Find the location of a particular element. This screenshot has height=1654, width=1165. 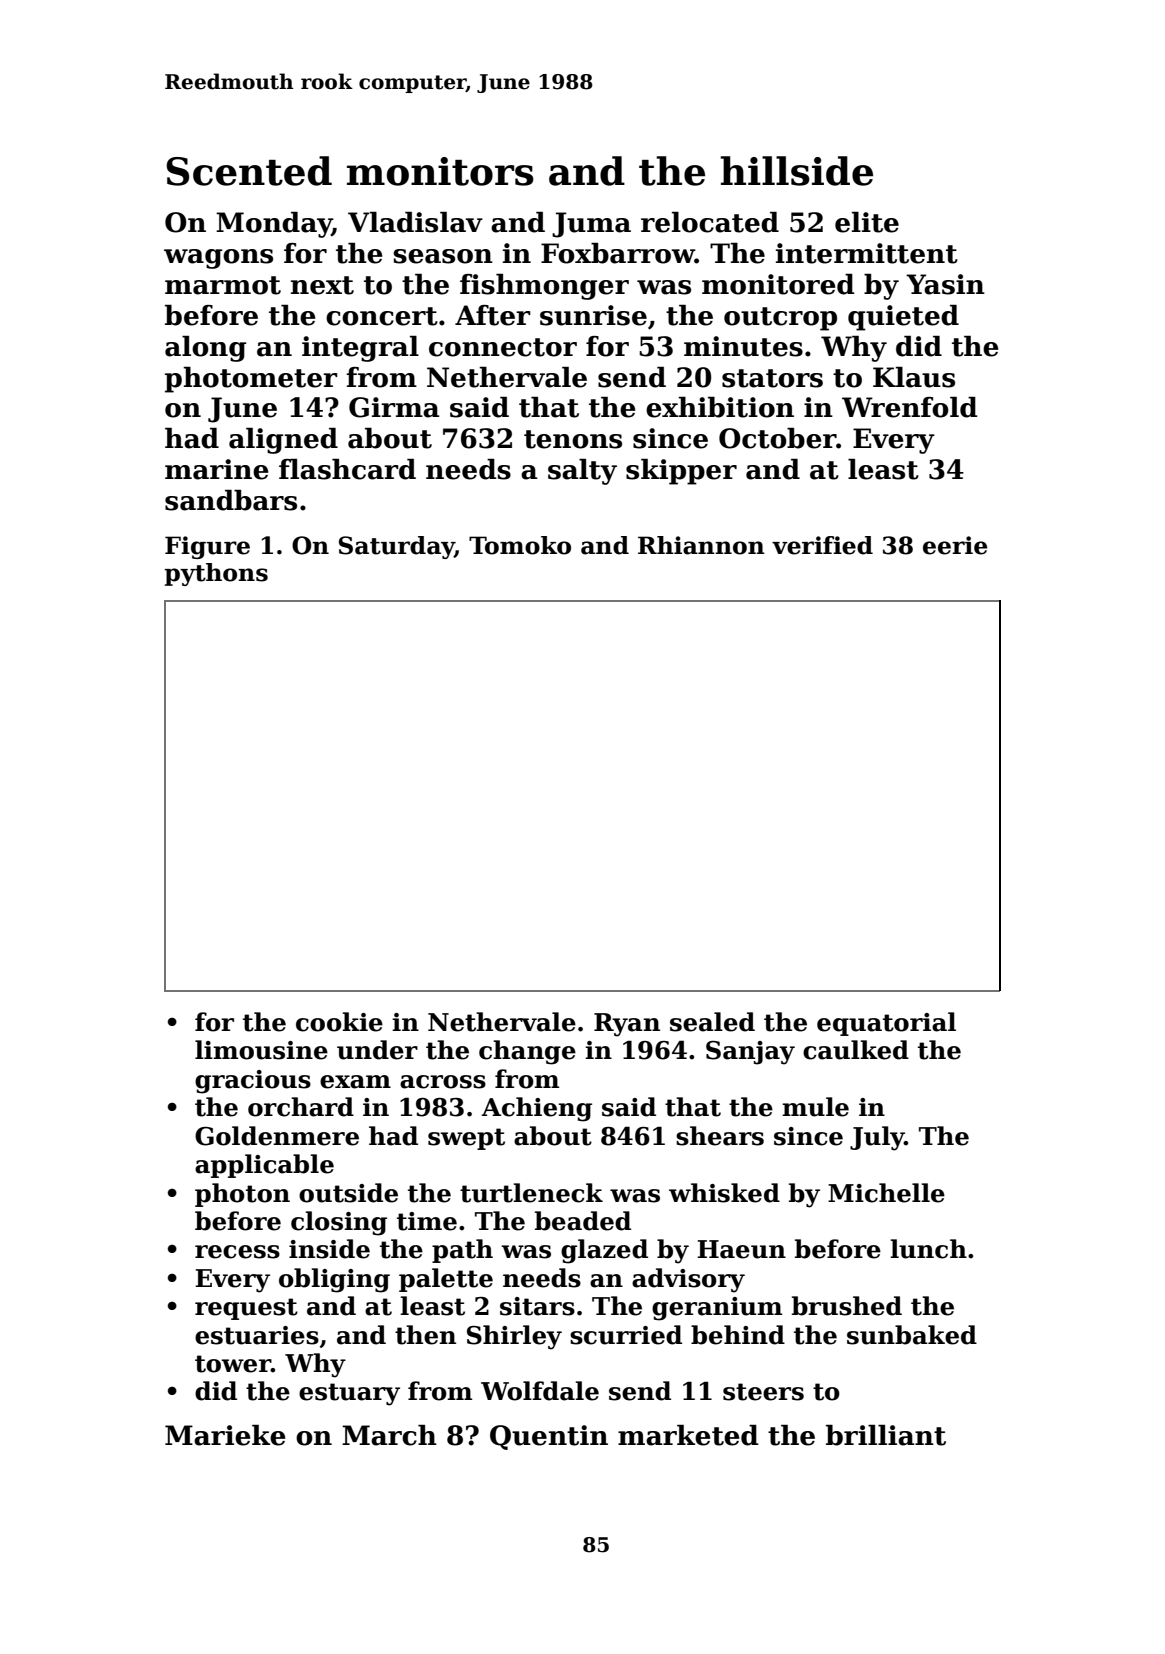

eerie is located at coordinates (955, 545).
